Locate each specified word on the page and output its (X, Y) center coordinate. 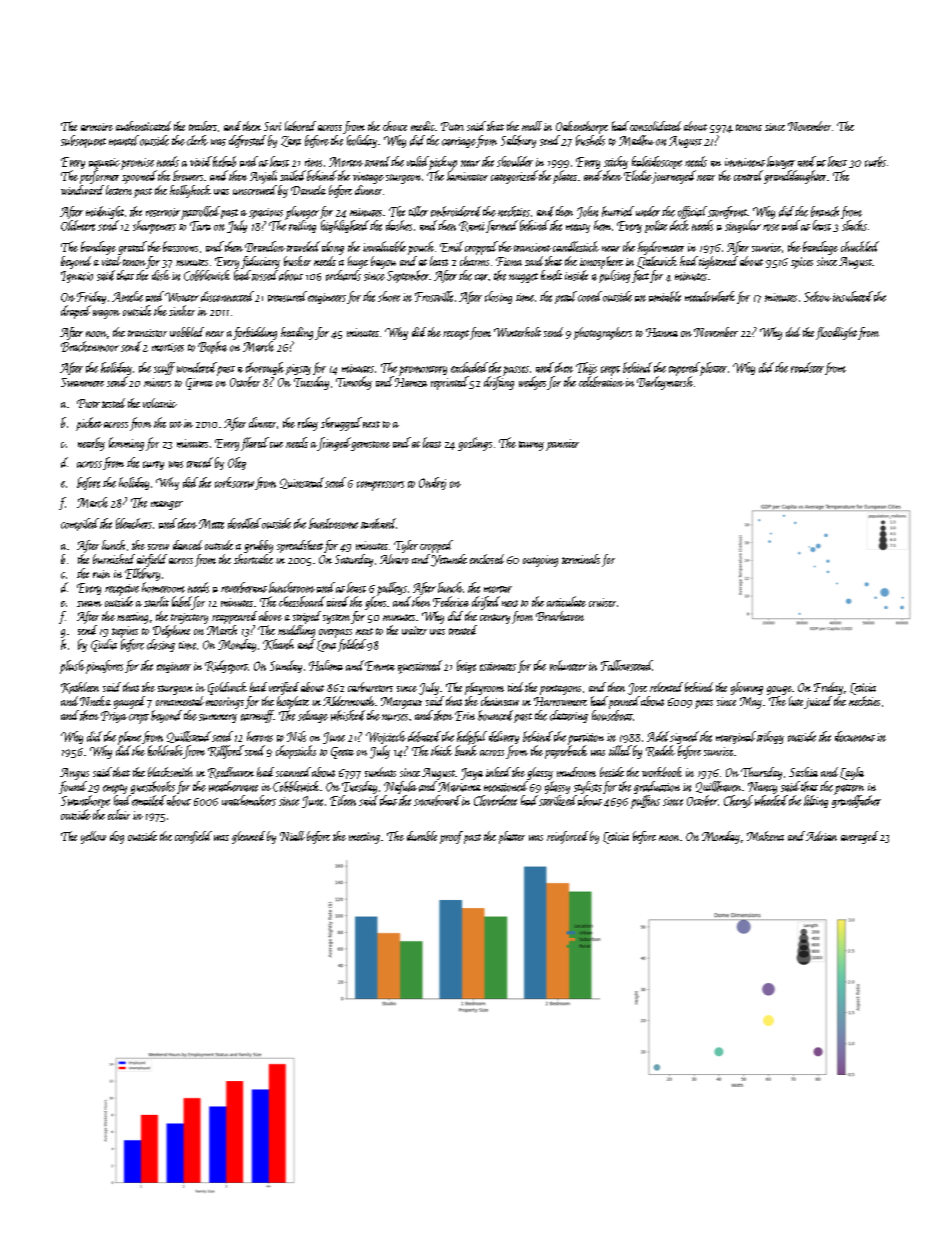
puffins (645, 802)
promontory (423, 371)
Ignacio (77, 277)
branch (825, 211)
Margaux (401, 703)
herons (260, 736)
